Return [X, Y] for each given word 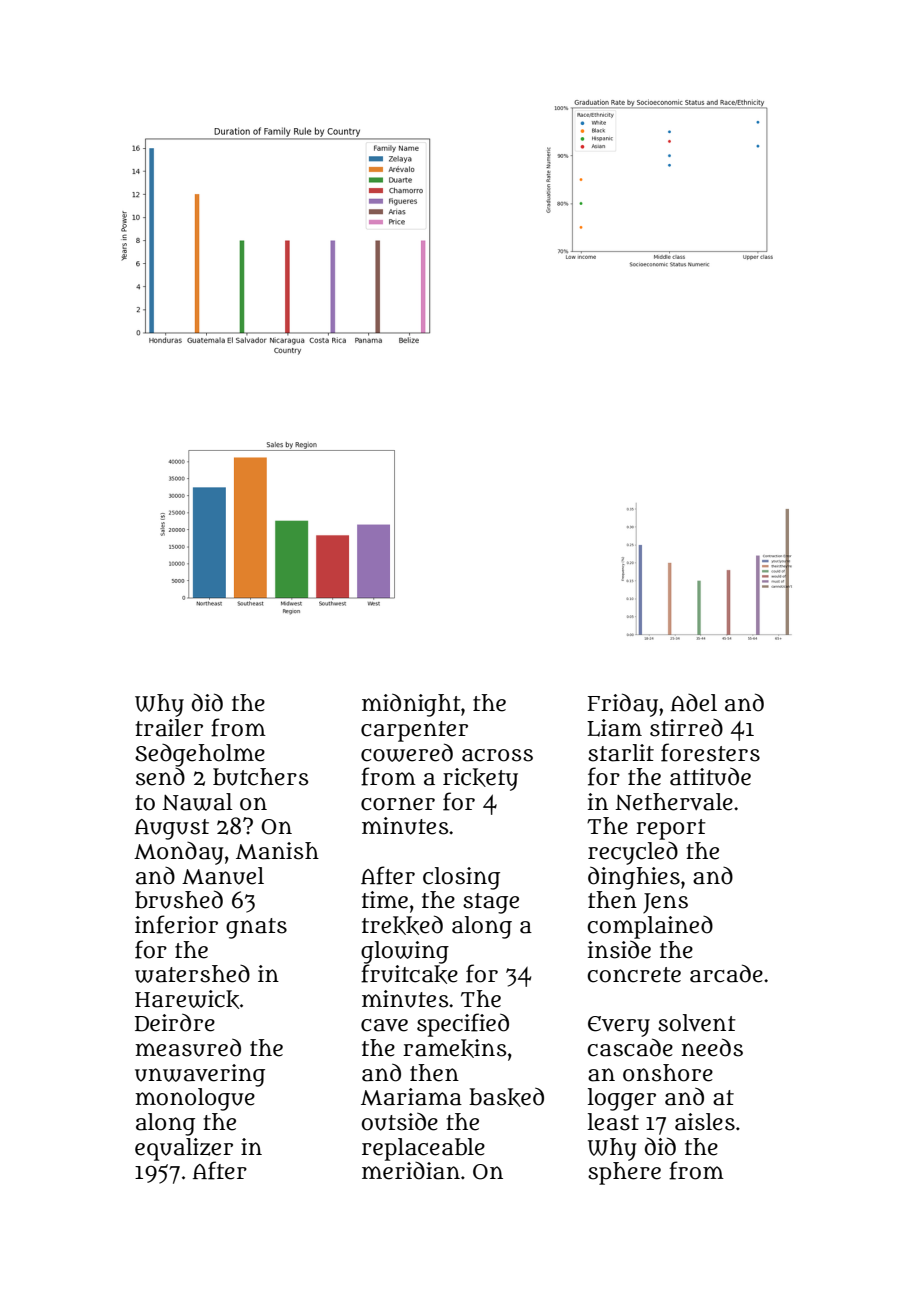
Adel [694, 703]
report [671, 829]
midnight [411, 705]
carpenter [414, 731]
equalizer [184, 1149]
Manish [277, 851]
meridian [411, 1171]
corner [398, 804]
